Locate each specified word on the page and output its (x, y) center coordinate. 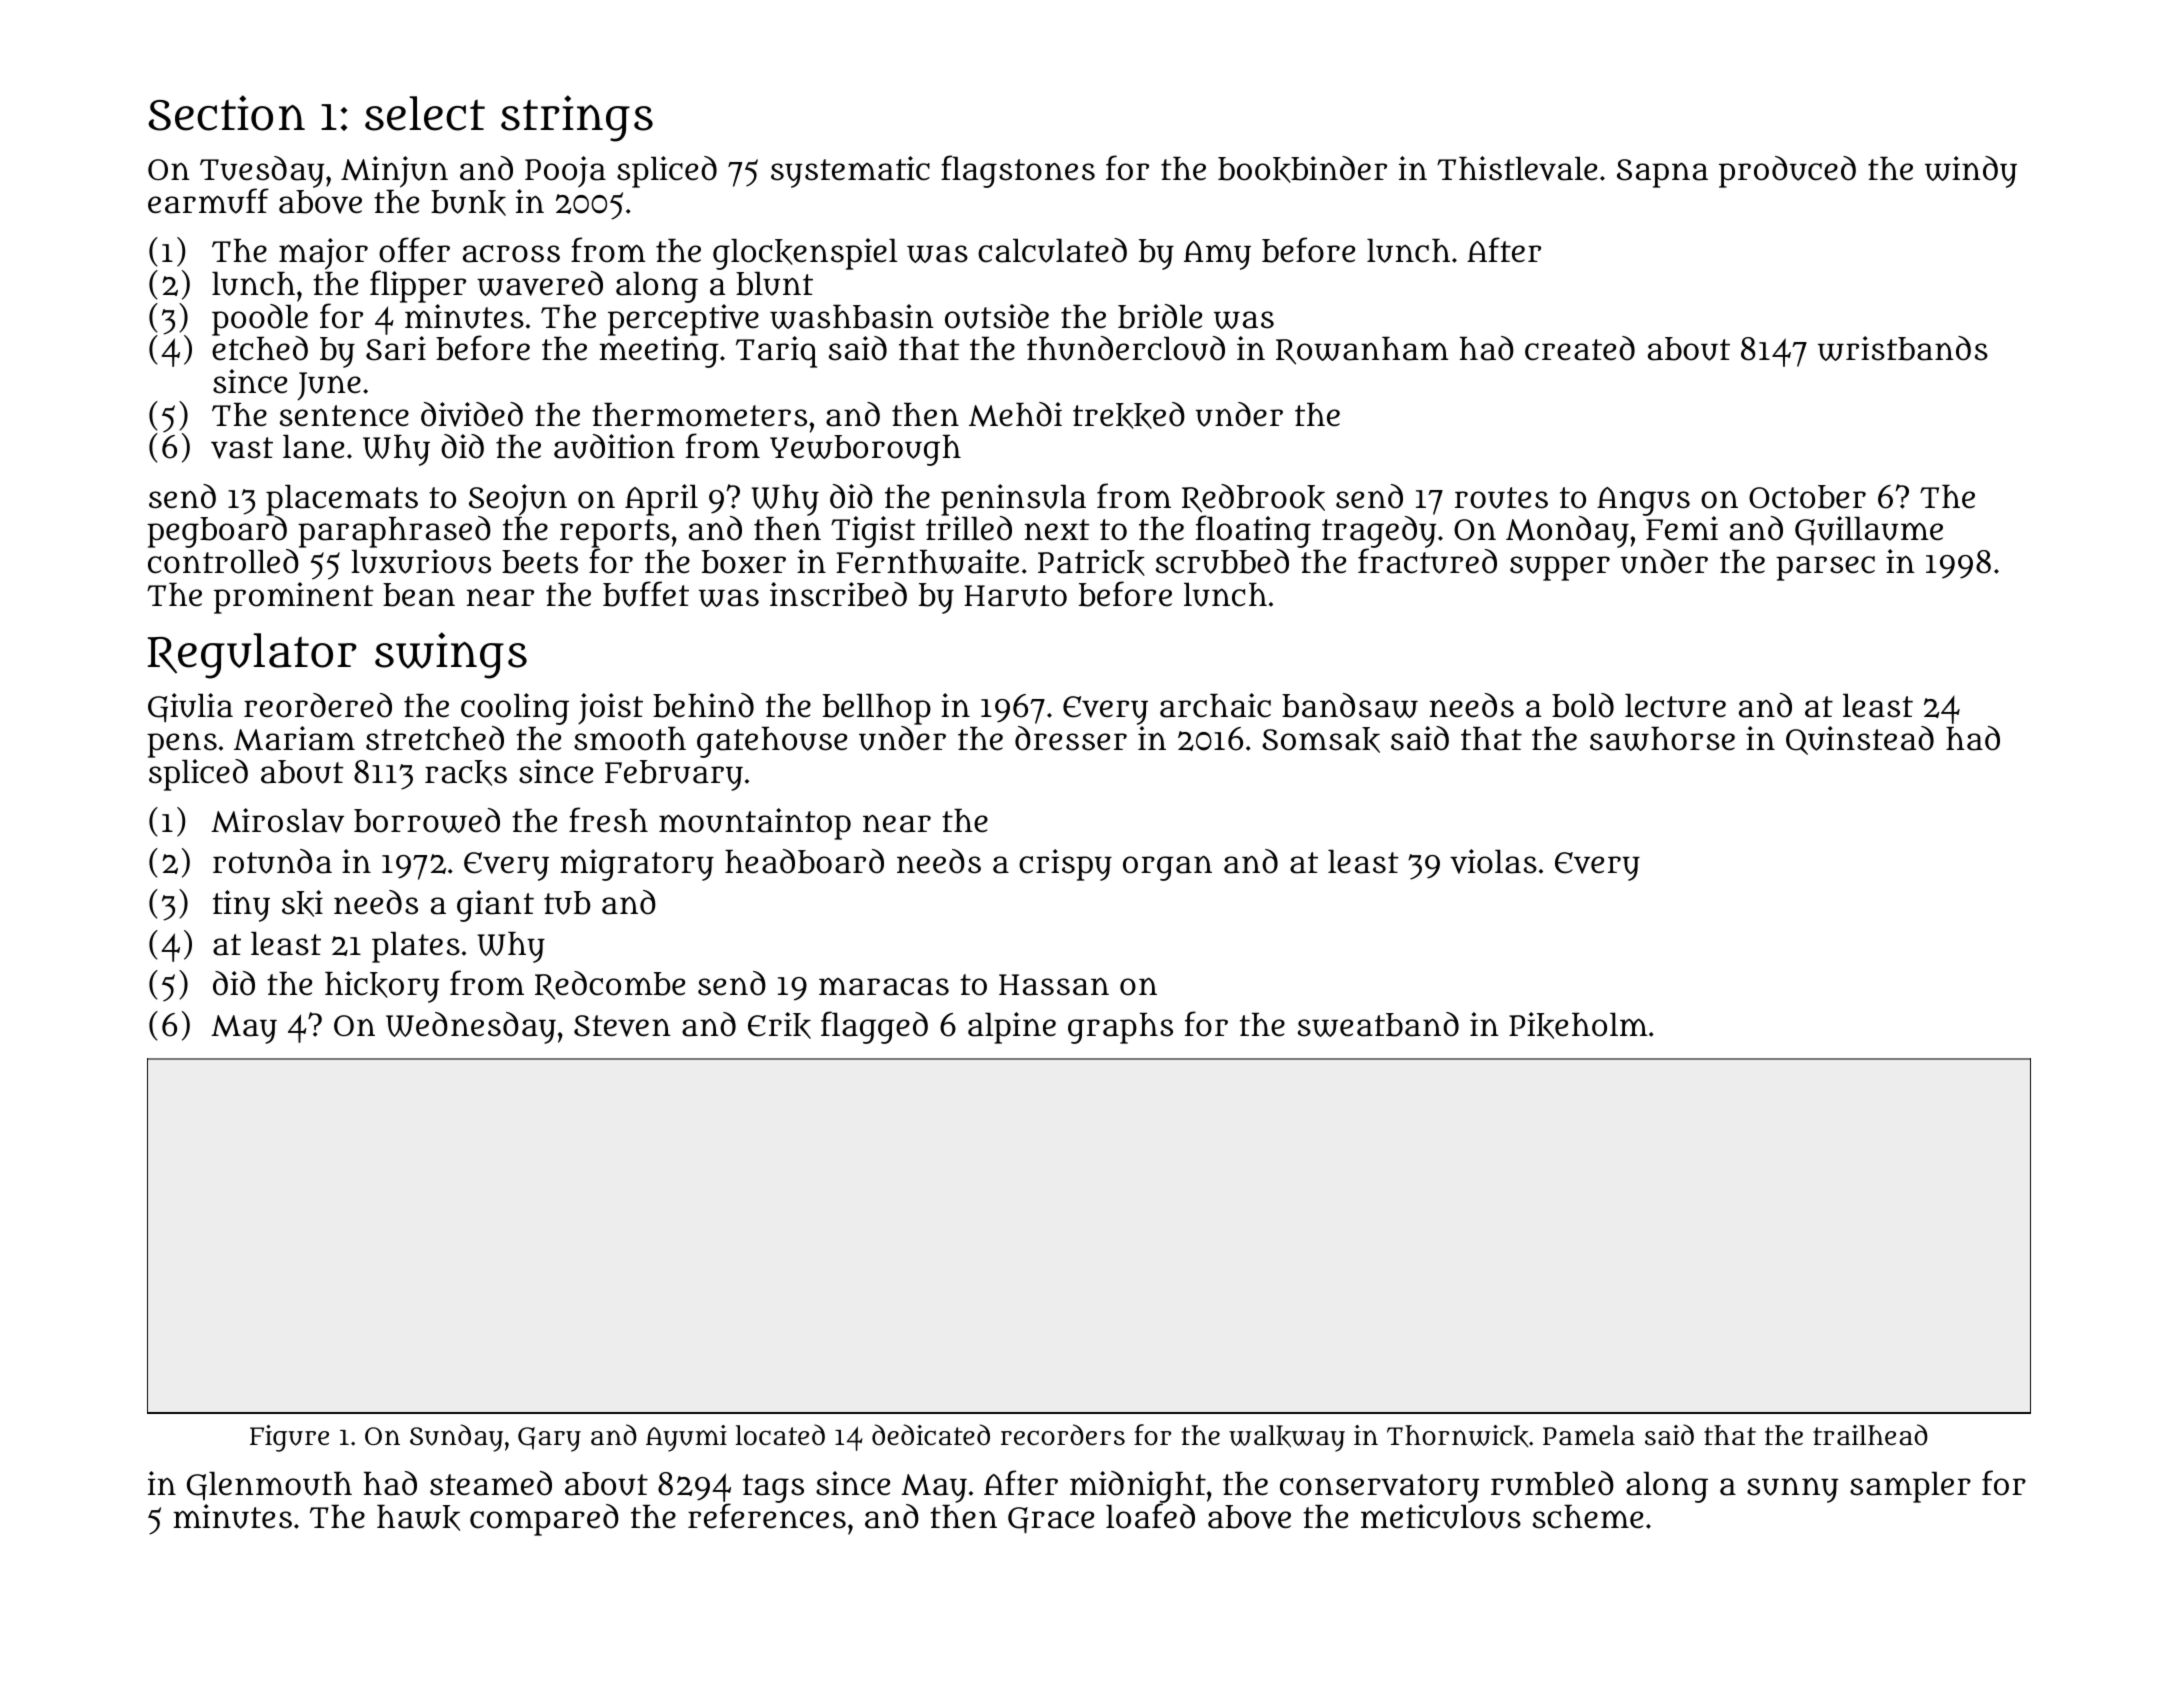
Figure (289, 1438)
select (425, 113)
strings (577, 118)
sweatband (1378, 1024)
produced (1787, 172)
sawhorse (1662, 739)
